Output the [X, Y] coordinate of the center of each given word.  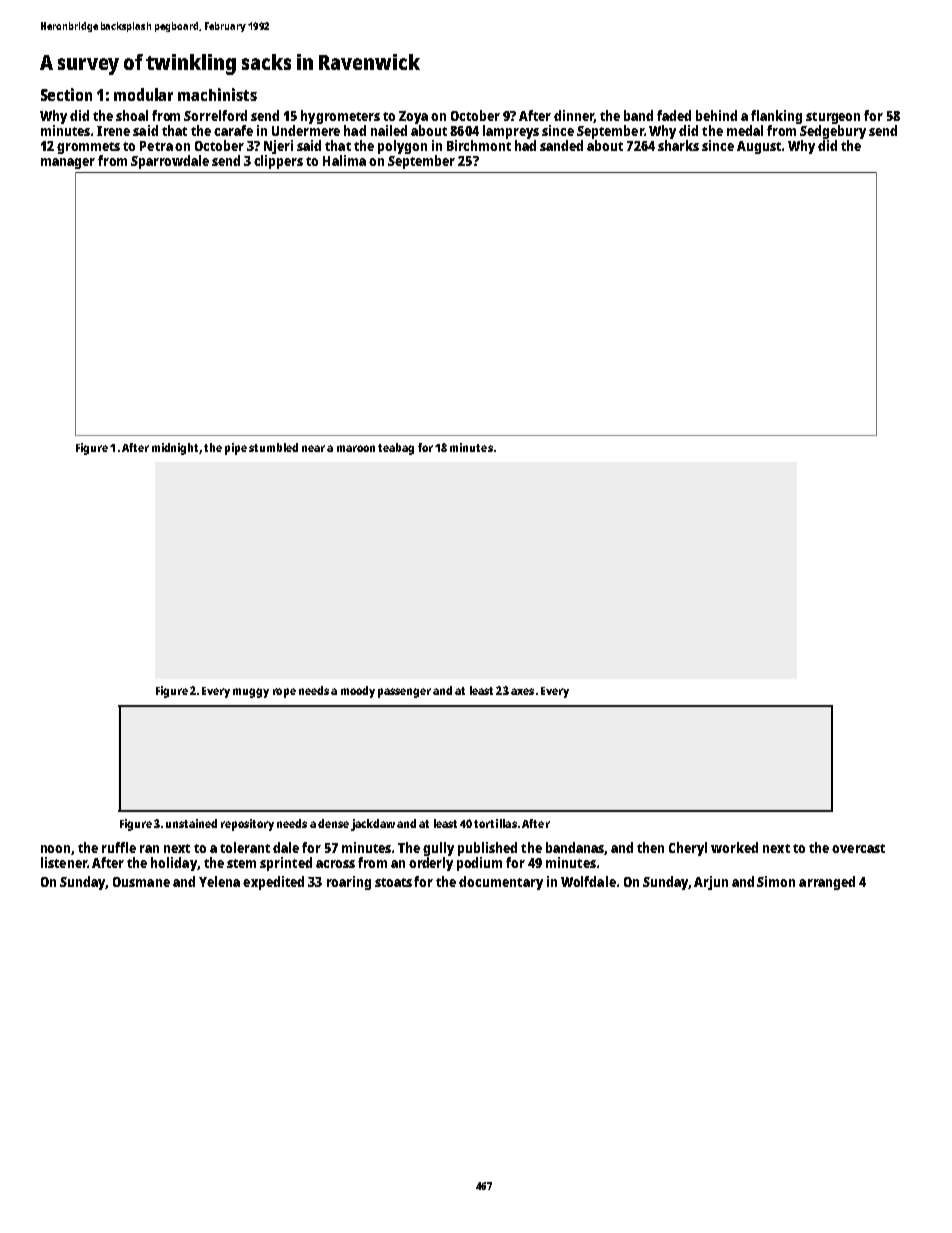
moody [358, 692]
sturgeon [833, 118]
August [759, 147]
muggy [251, 693]
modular [143, 94]
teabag [396, 449]
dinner [574, 116]
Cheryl [688, 849]
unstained [191, 823]
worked [734, 847]
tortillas [495, 823]
